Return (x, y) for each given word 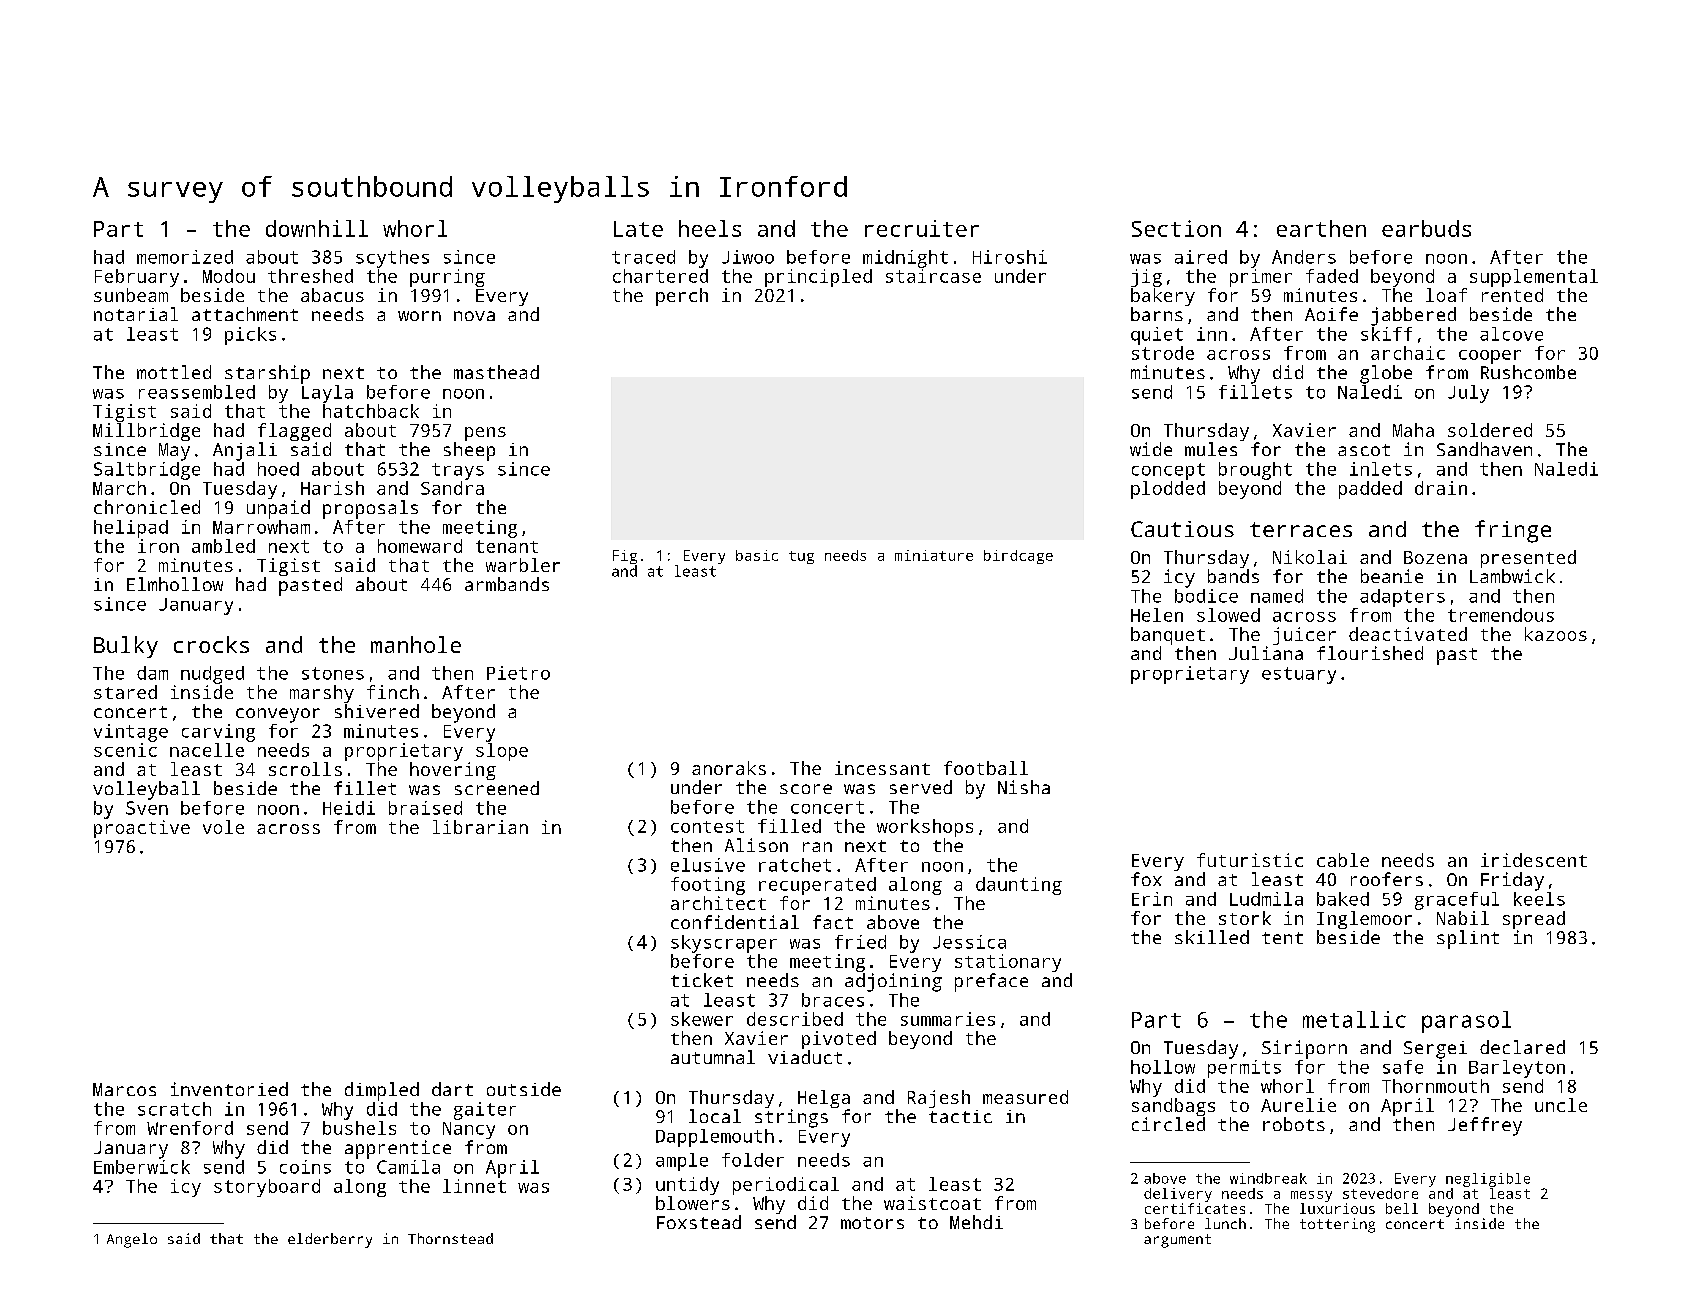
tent (1282, 938)
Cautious (1182, 529)
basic (757, 555)
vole (223, 827)
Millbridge (146, 432)
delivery (1178, 1195)
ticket (702, 980)
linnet (474, 1186)
